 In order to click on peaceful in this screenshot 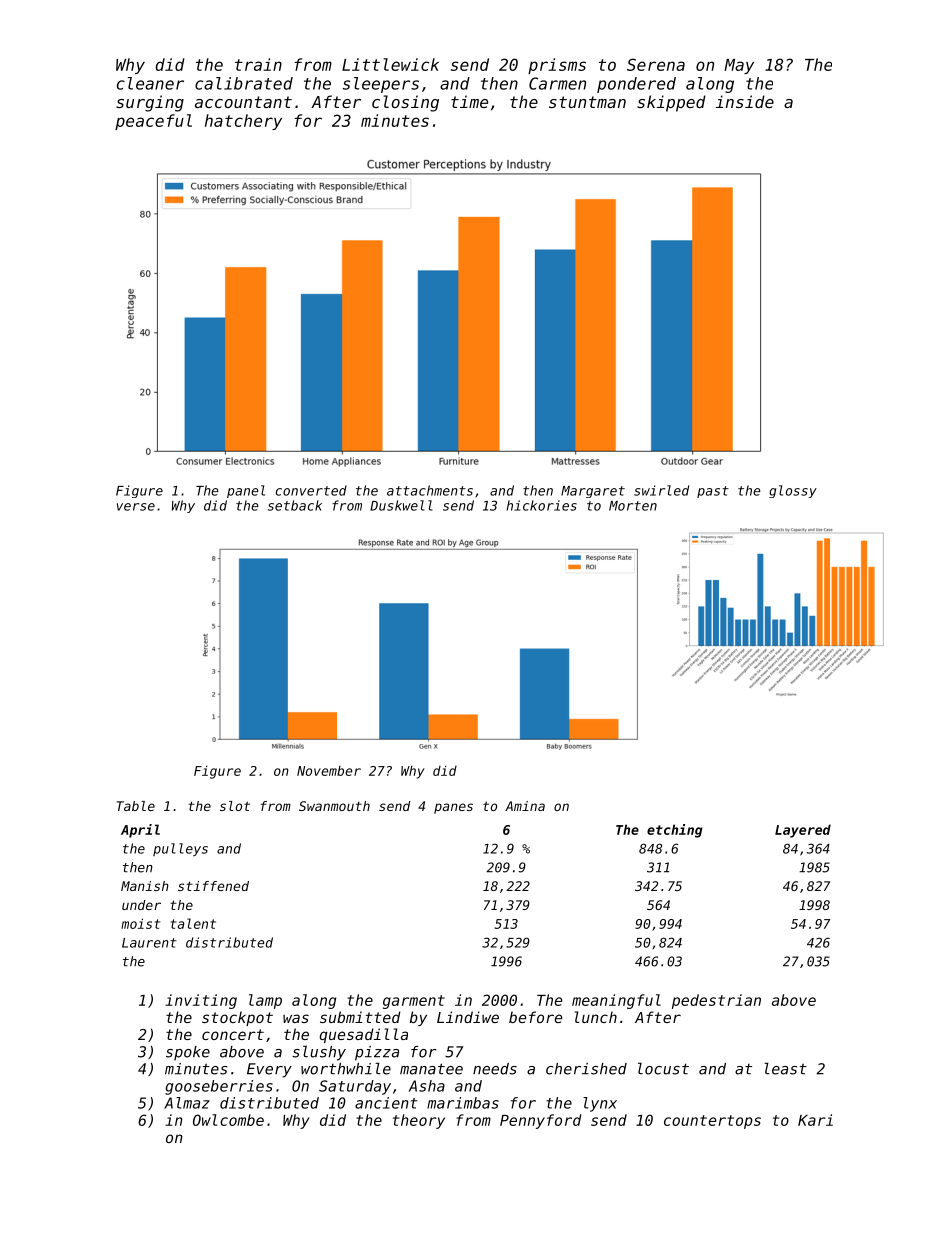, I will do `click(153, 122)`.
